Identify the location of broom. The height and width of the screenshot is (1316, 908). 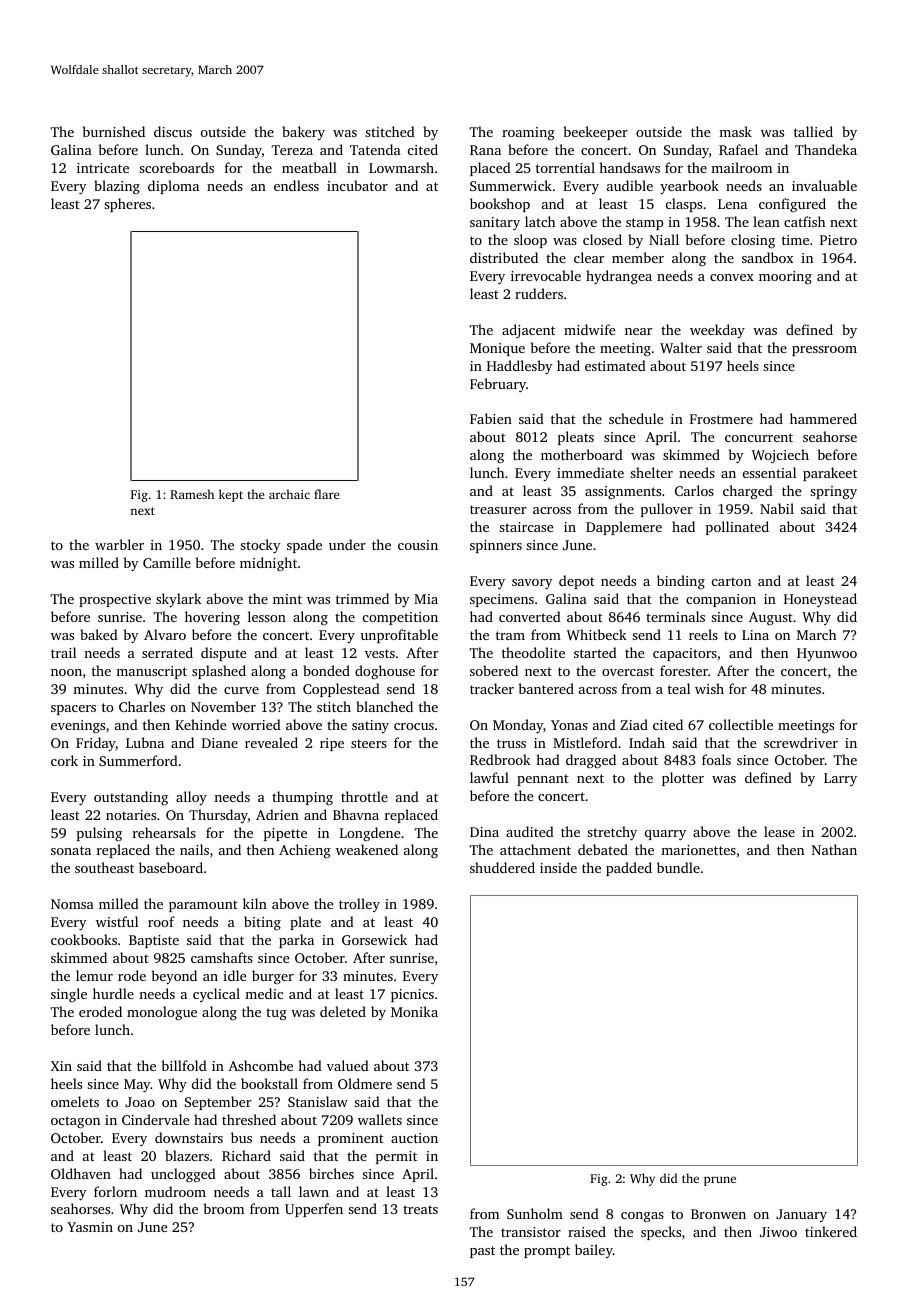
(224, 1208).
